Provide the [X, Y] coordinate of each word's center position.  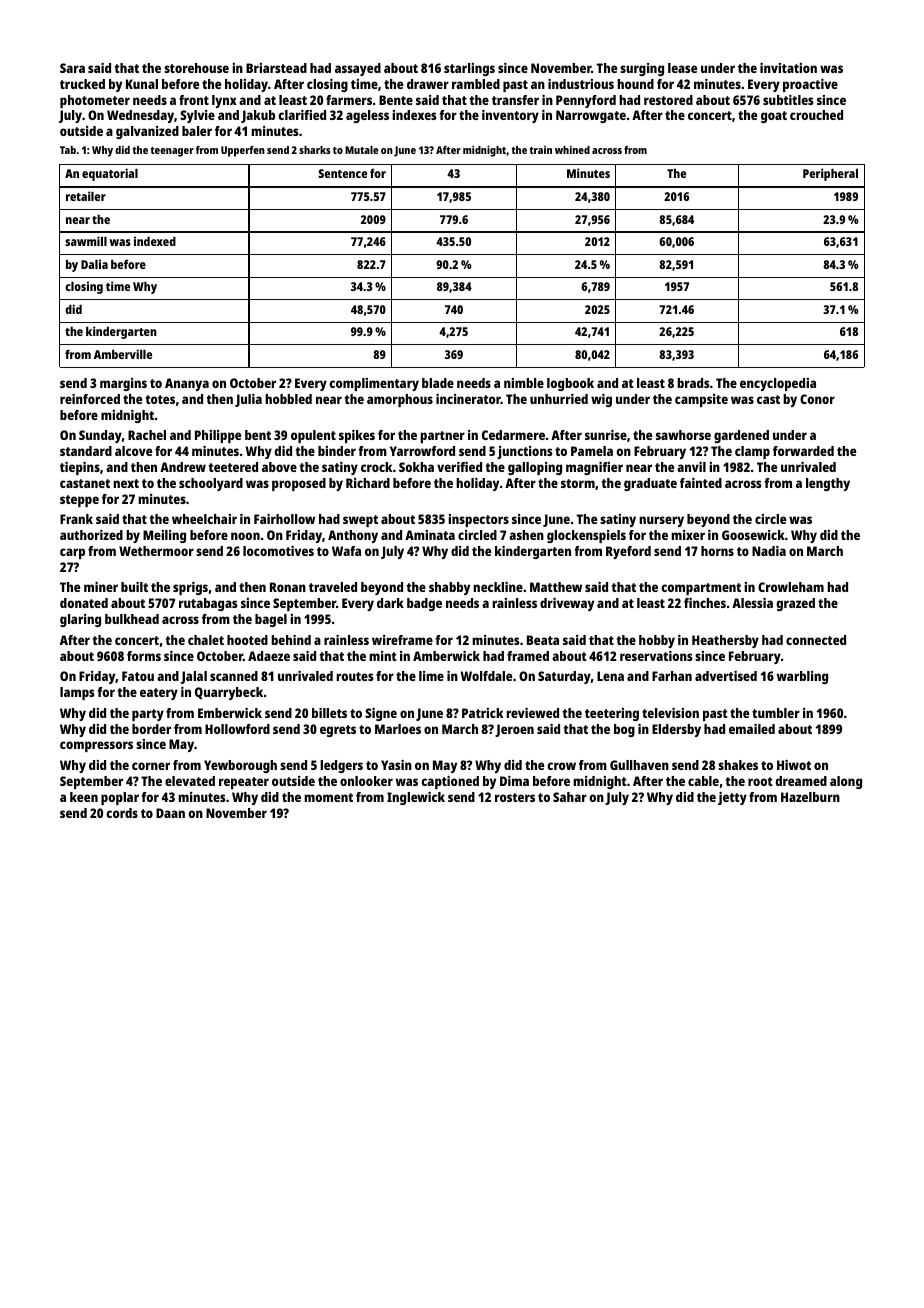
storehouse [196, 68]
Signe [381, 714]
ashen [526, 535]
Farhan [672, 676]
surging [642, 69]
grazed [795, 604]
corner [151, 766]
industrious [581, 84]
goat [774, 117]
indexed [155, 241]
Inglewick [416, 798]
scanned [234, 676]
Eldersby [676, 730]
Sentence [342, 173]
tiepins [80, 468]
